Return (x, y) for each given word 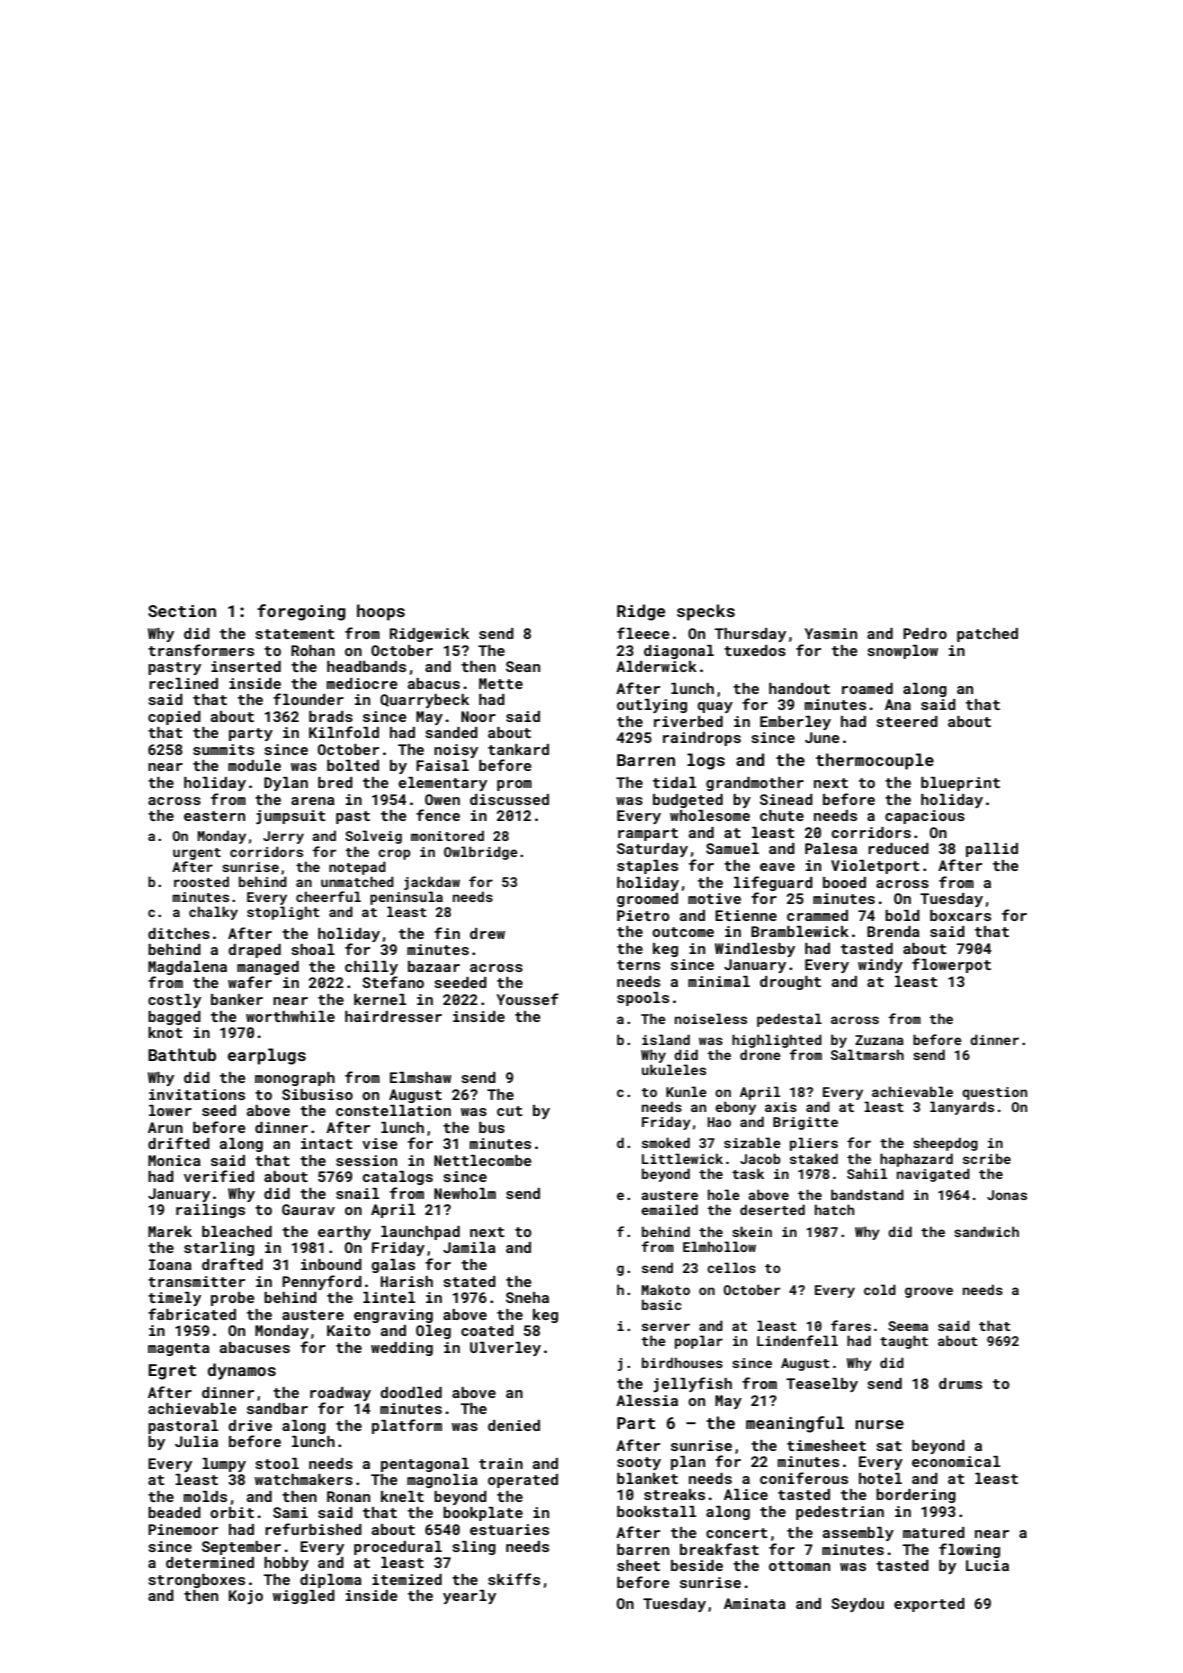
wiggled (304, 1597)
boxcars (960, 915)
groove (929, 1292)
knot (165, 1032)
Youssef (528, 999)
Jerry (283, 837)
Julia (196, 1441)
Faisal (442, 765)
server (666, 1327)
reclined (183, 683)
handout (799, 688)
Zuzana (879, 1040)
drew (487, 933)
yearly (469, 1597)
